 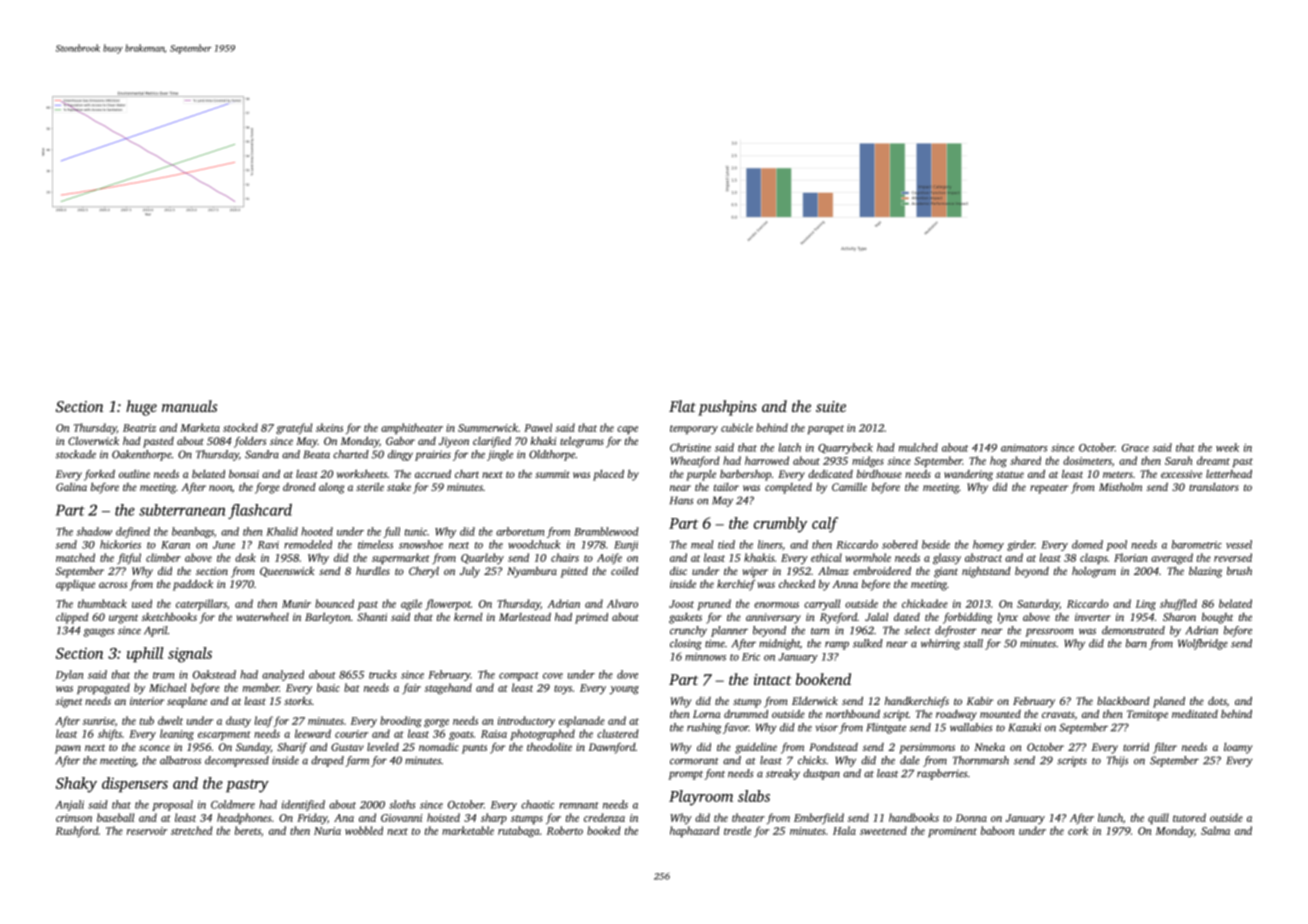 I want to click on pushpins, so click(x=727, y=408).
